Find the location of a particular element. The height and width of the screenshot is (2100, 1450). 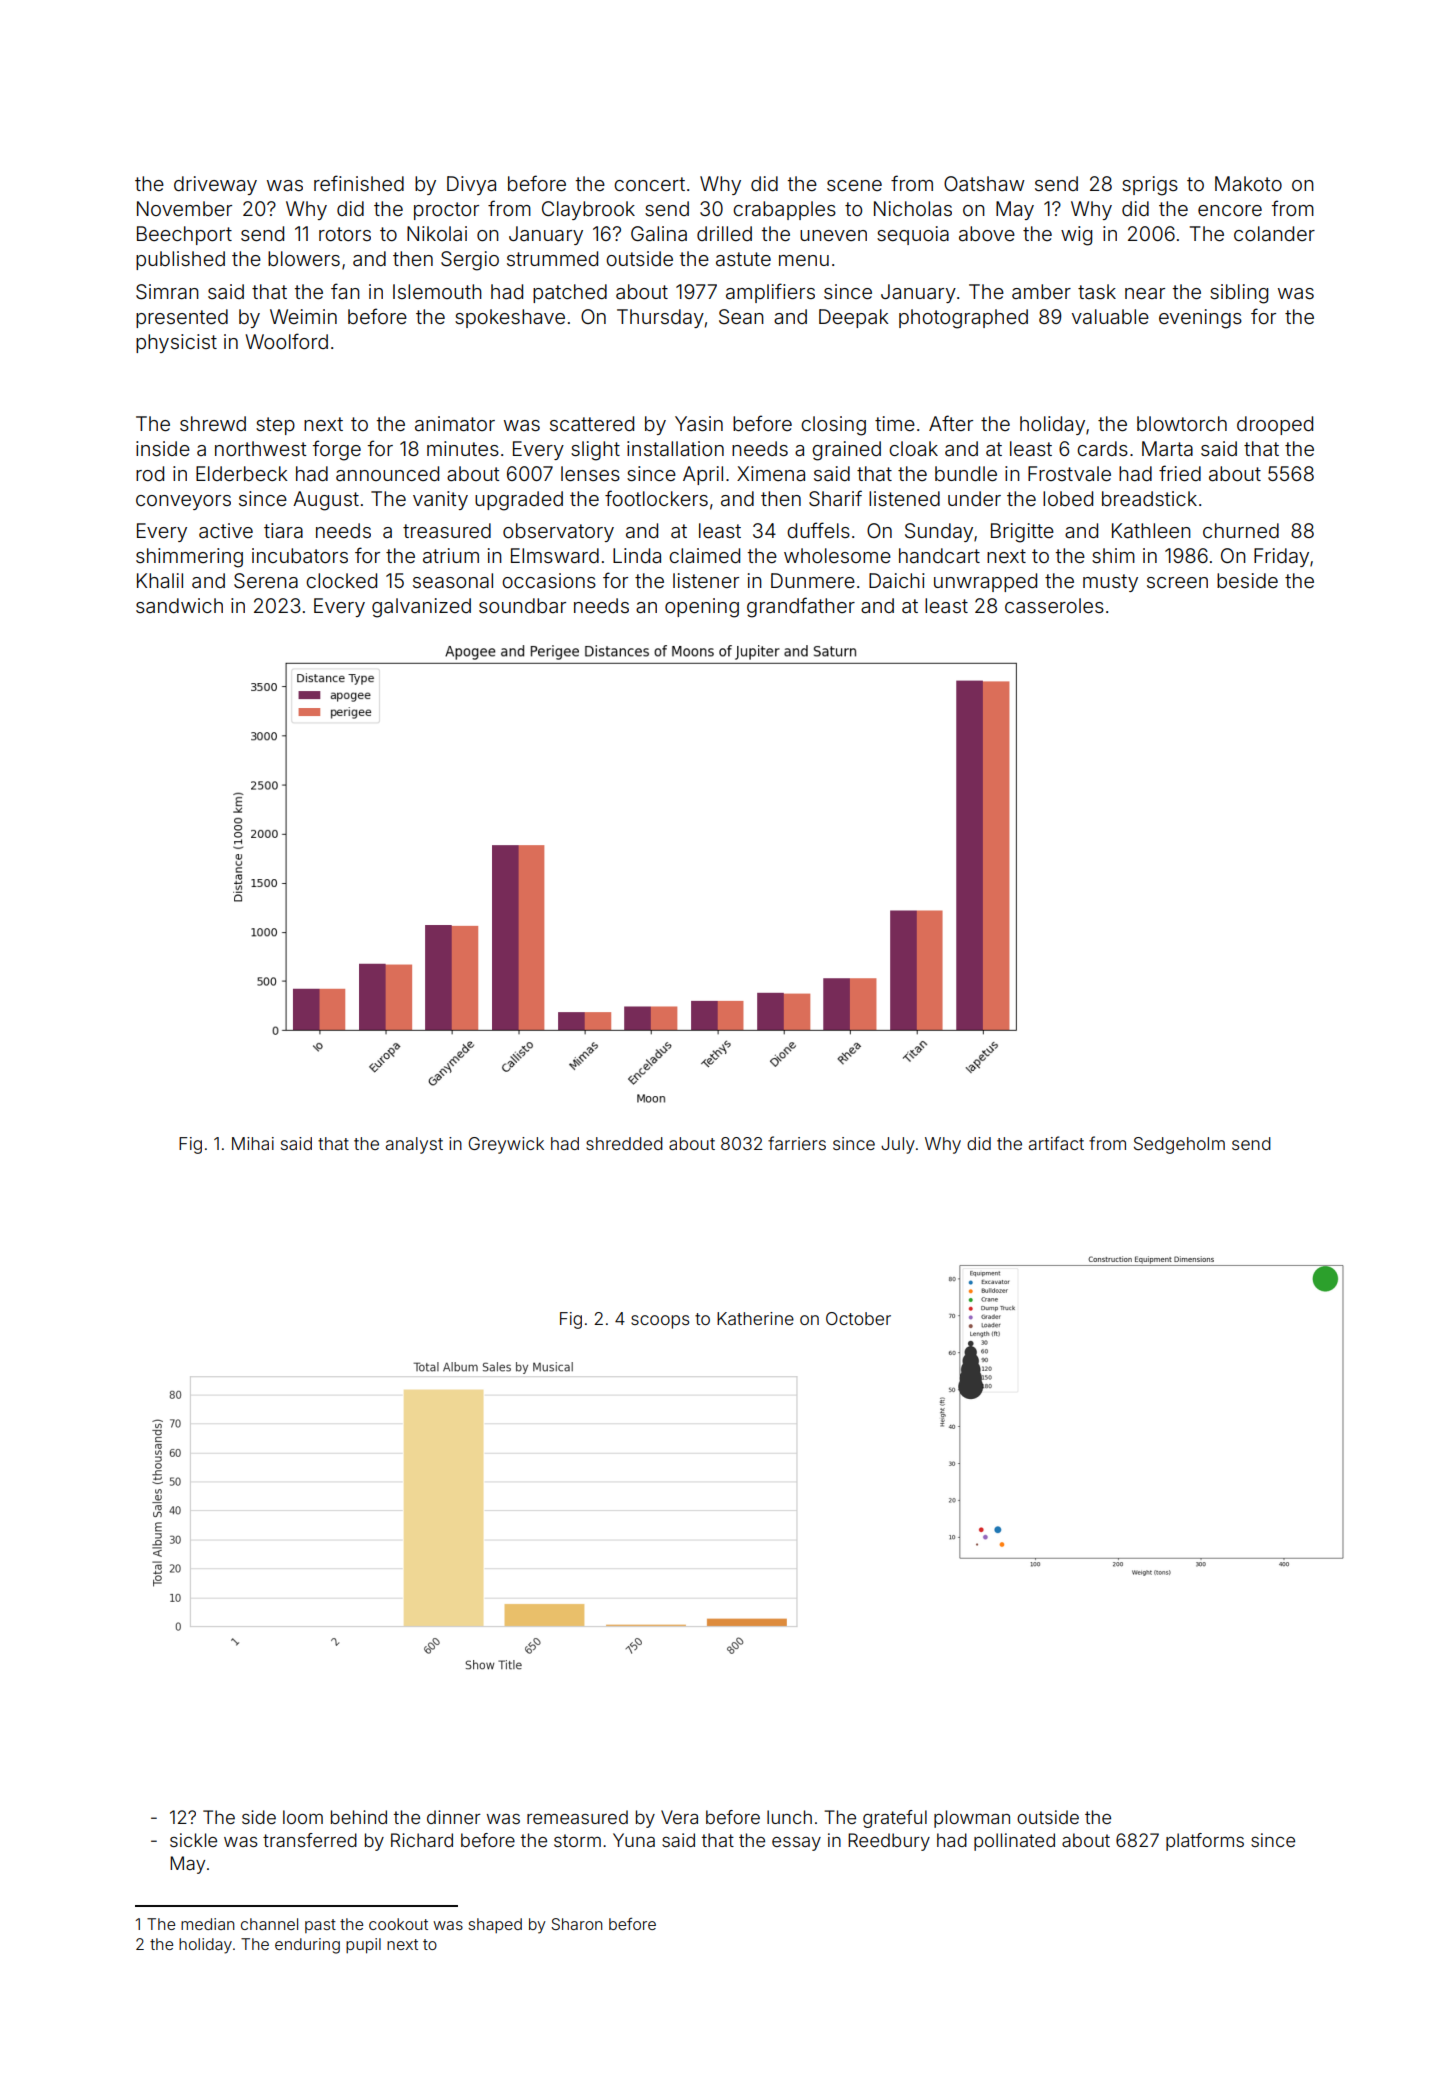

driveway is located at coordinates (215, 185).
